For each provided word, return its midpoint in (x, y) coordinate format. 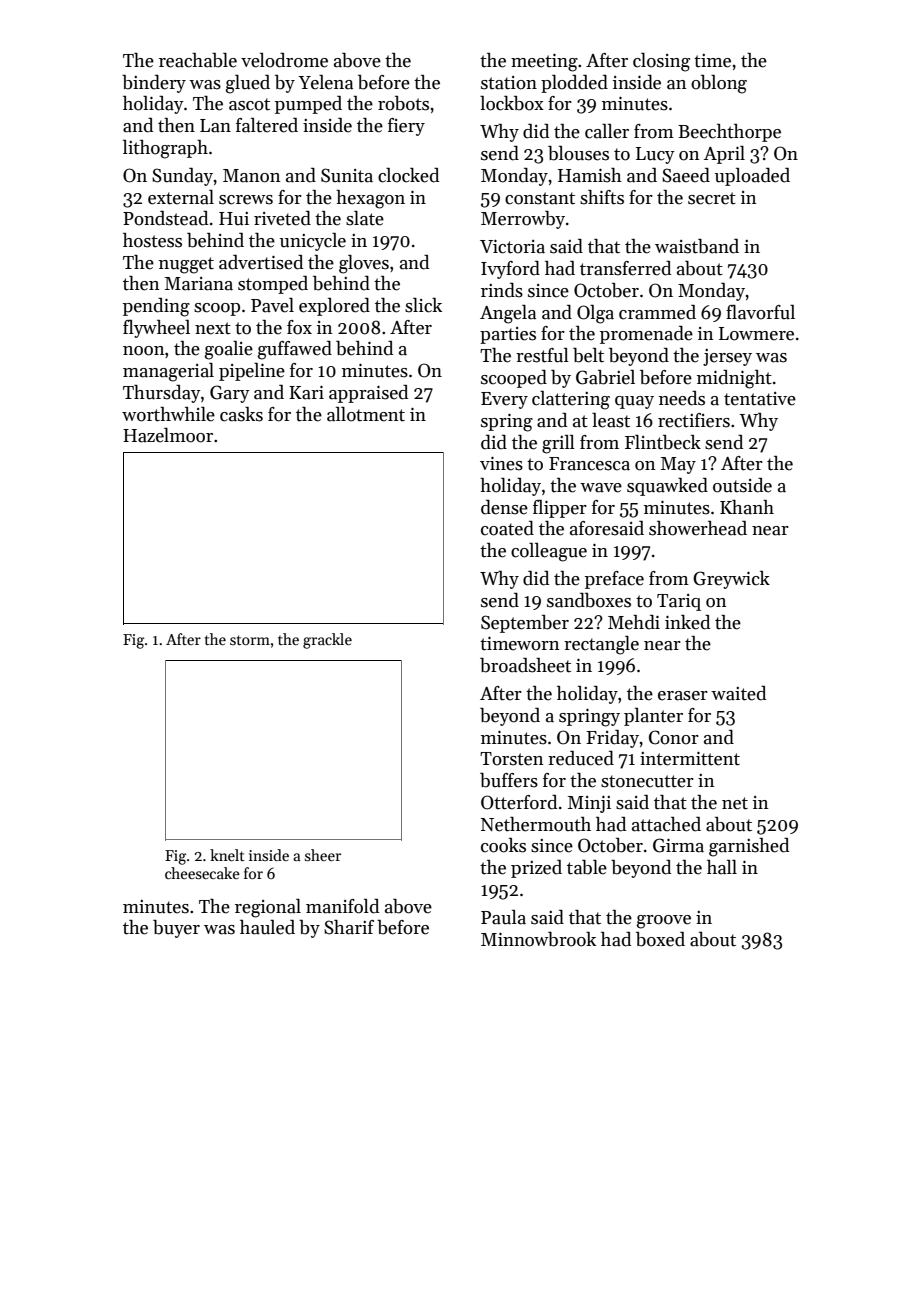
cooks (503, 845)
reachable (198, 60)
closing (661, 62)
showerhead (698, 528)
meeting (544, 62)
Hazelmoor (168, 435)
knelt (227, 855)
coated (507, 528)
